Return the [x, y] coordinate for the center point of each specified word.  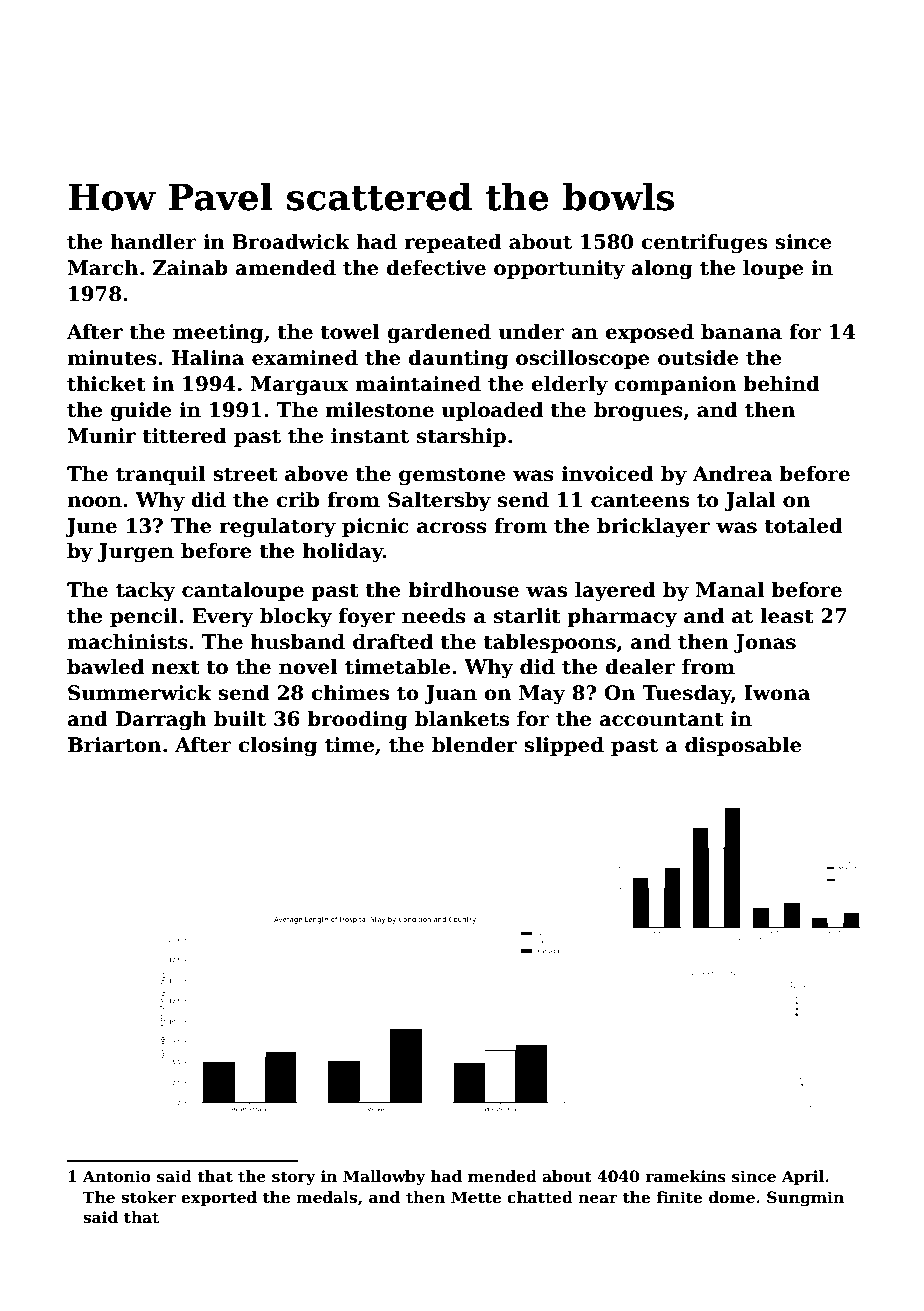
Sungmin [805, 1199]
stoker [148, 1197]
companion [675, 385]
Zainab [190, 268]
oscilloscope [583, 359]
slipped [564, 746]
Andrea [732, 474]
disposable [743, 746]
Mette [476, 1197]
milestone [380, 410]
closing [277, 747]
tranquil [160, 475]
